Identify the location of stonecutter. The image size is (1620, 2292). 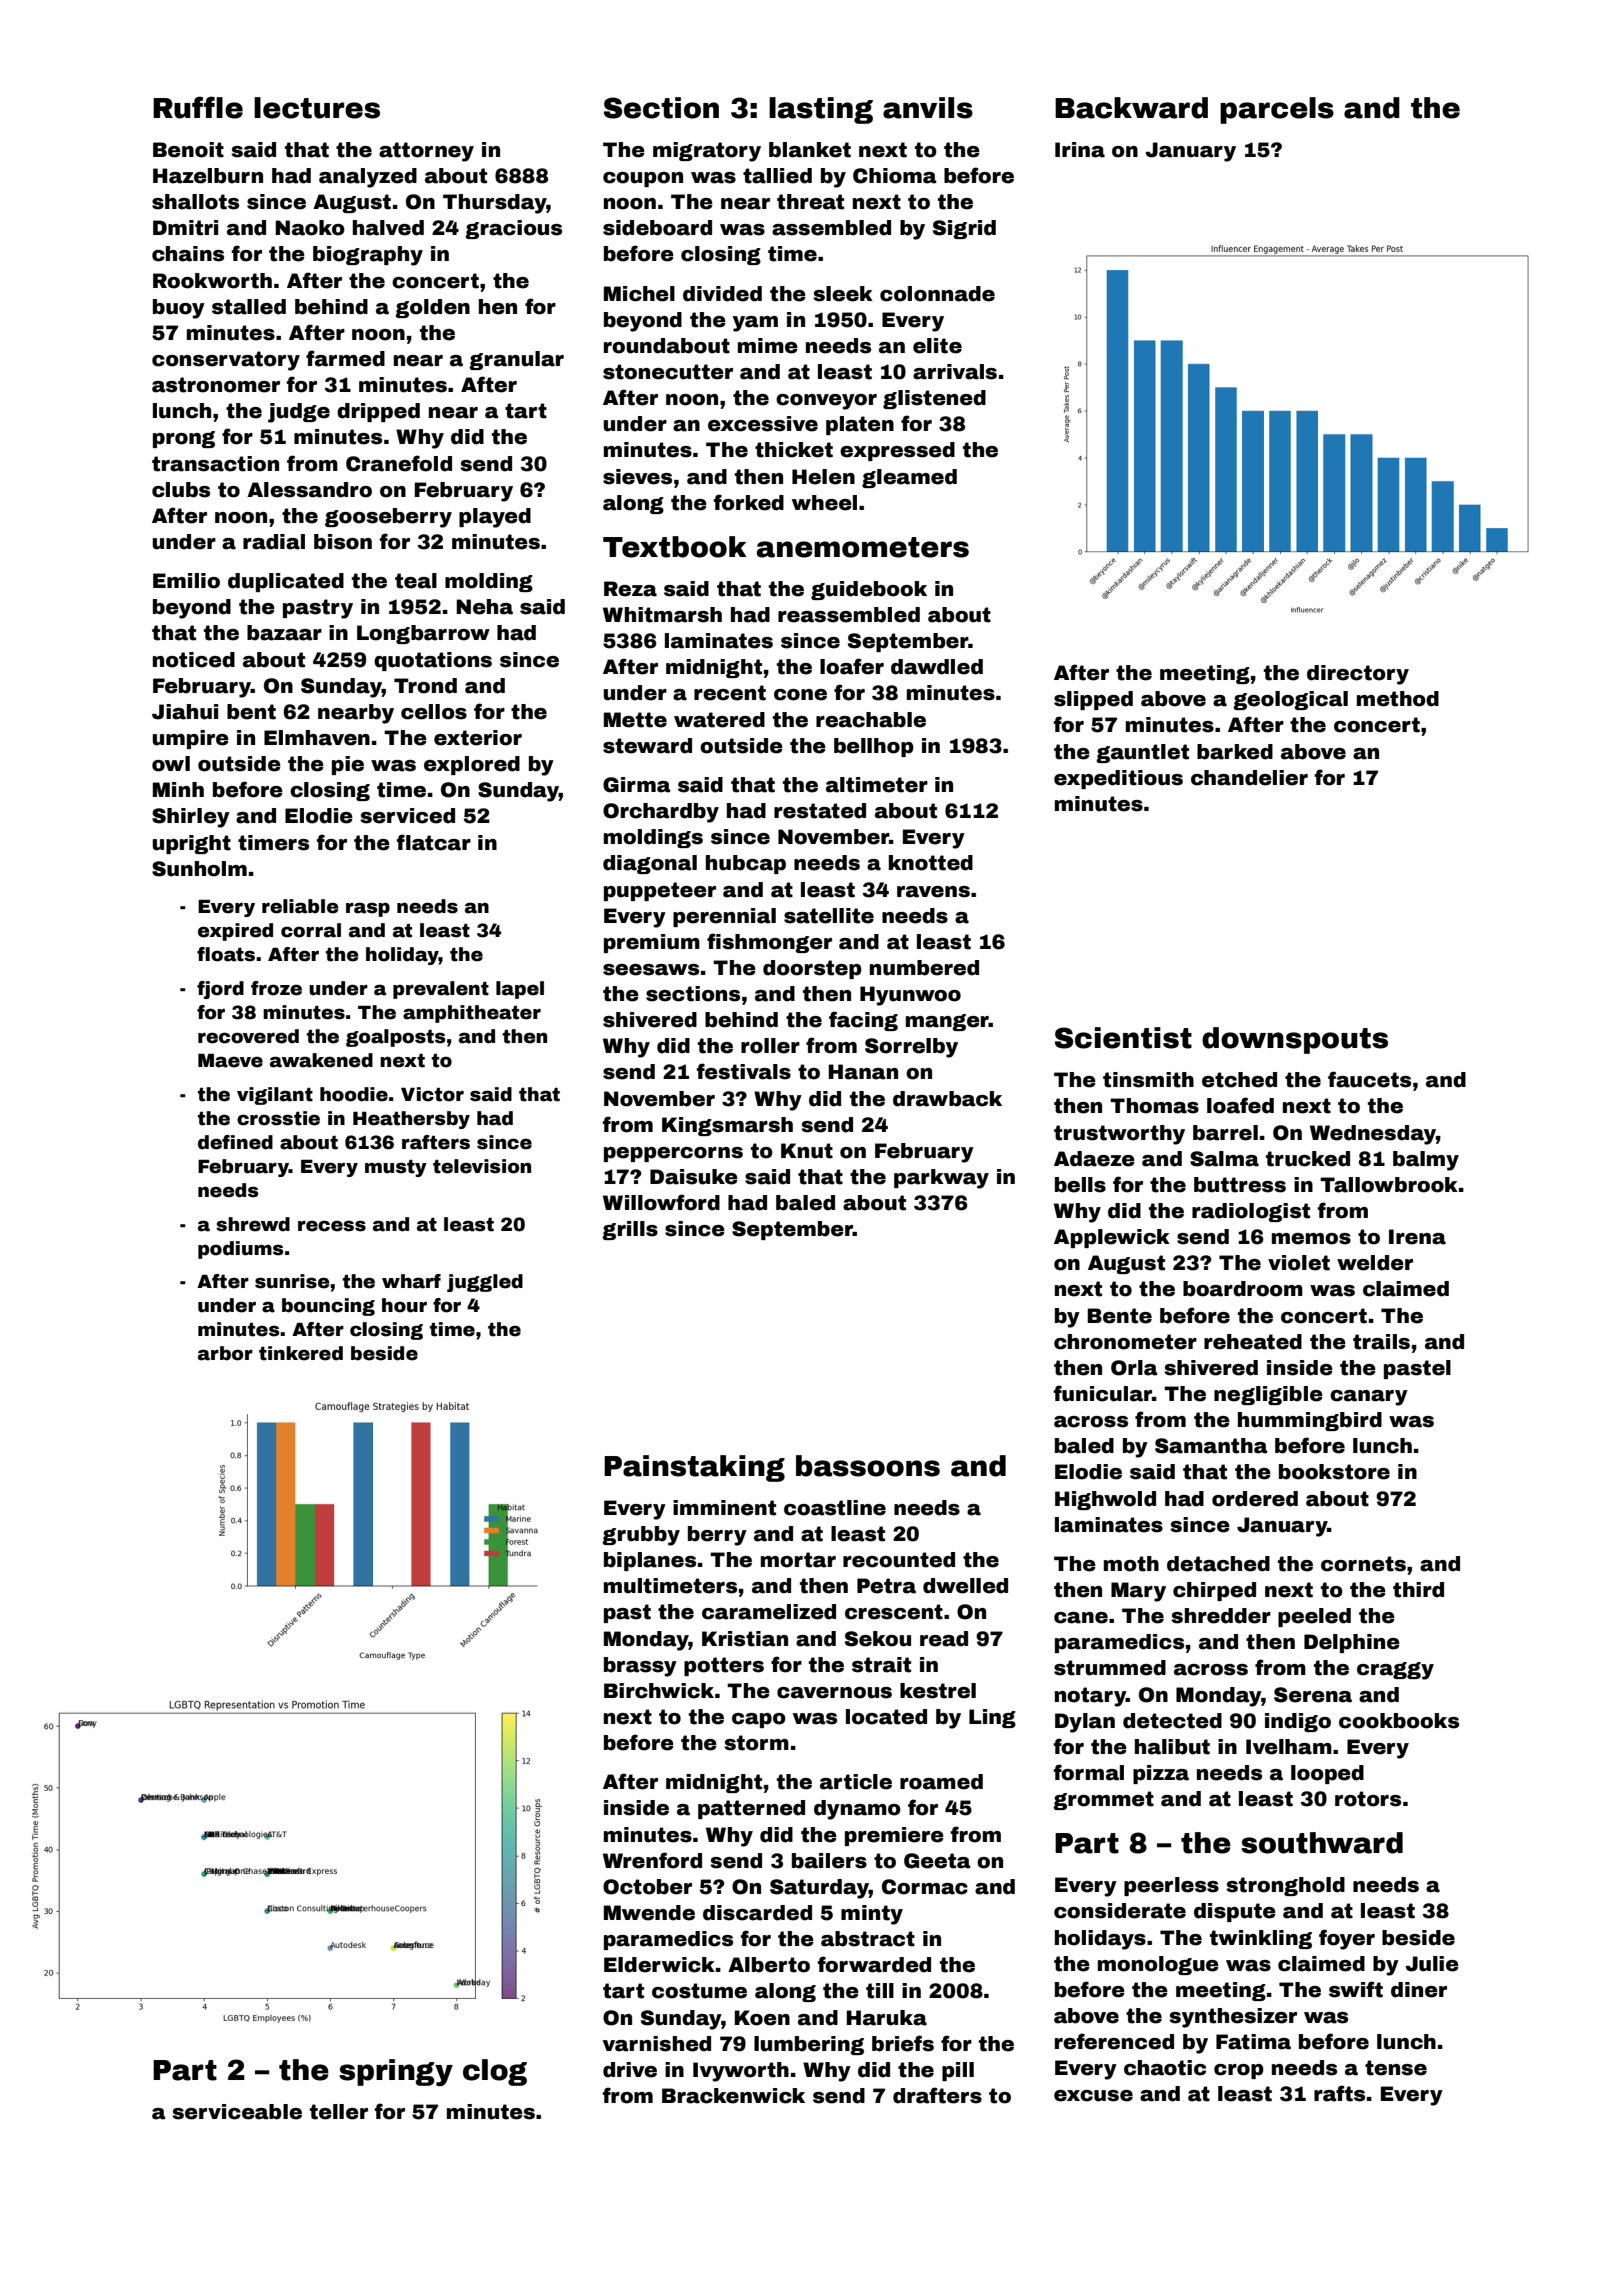
(668, 372).
